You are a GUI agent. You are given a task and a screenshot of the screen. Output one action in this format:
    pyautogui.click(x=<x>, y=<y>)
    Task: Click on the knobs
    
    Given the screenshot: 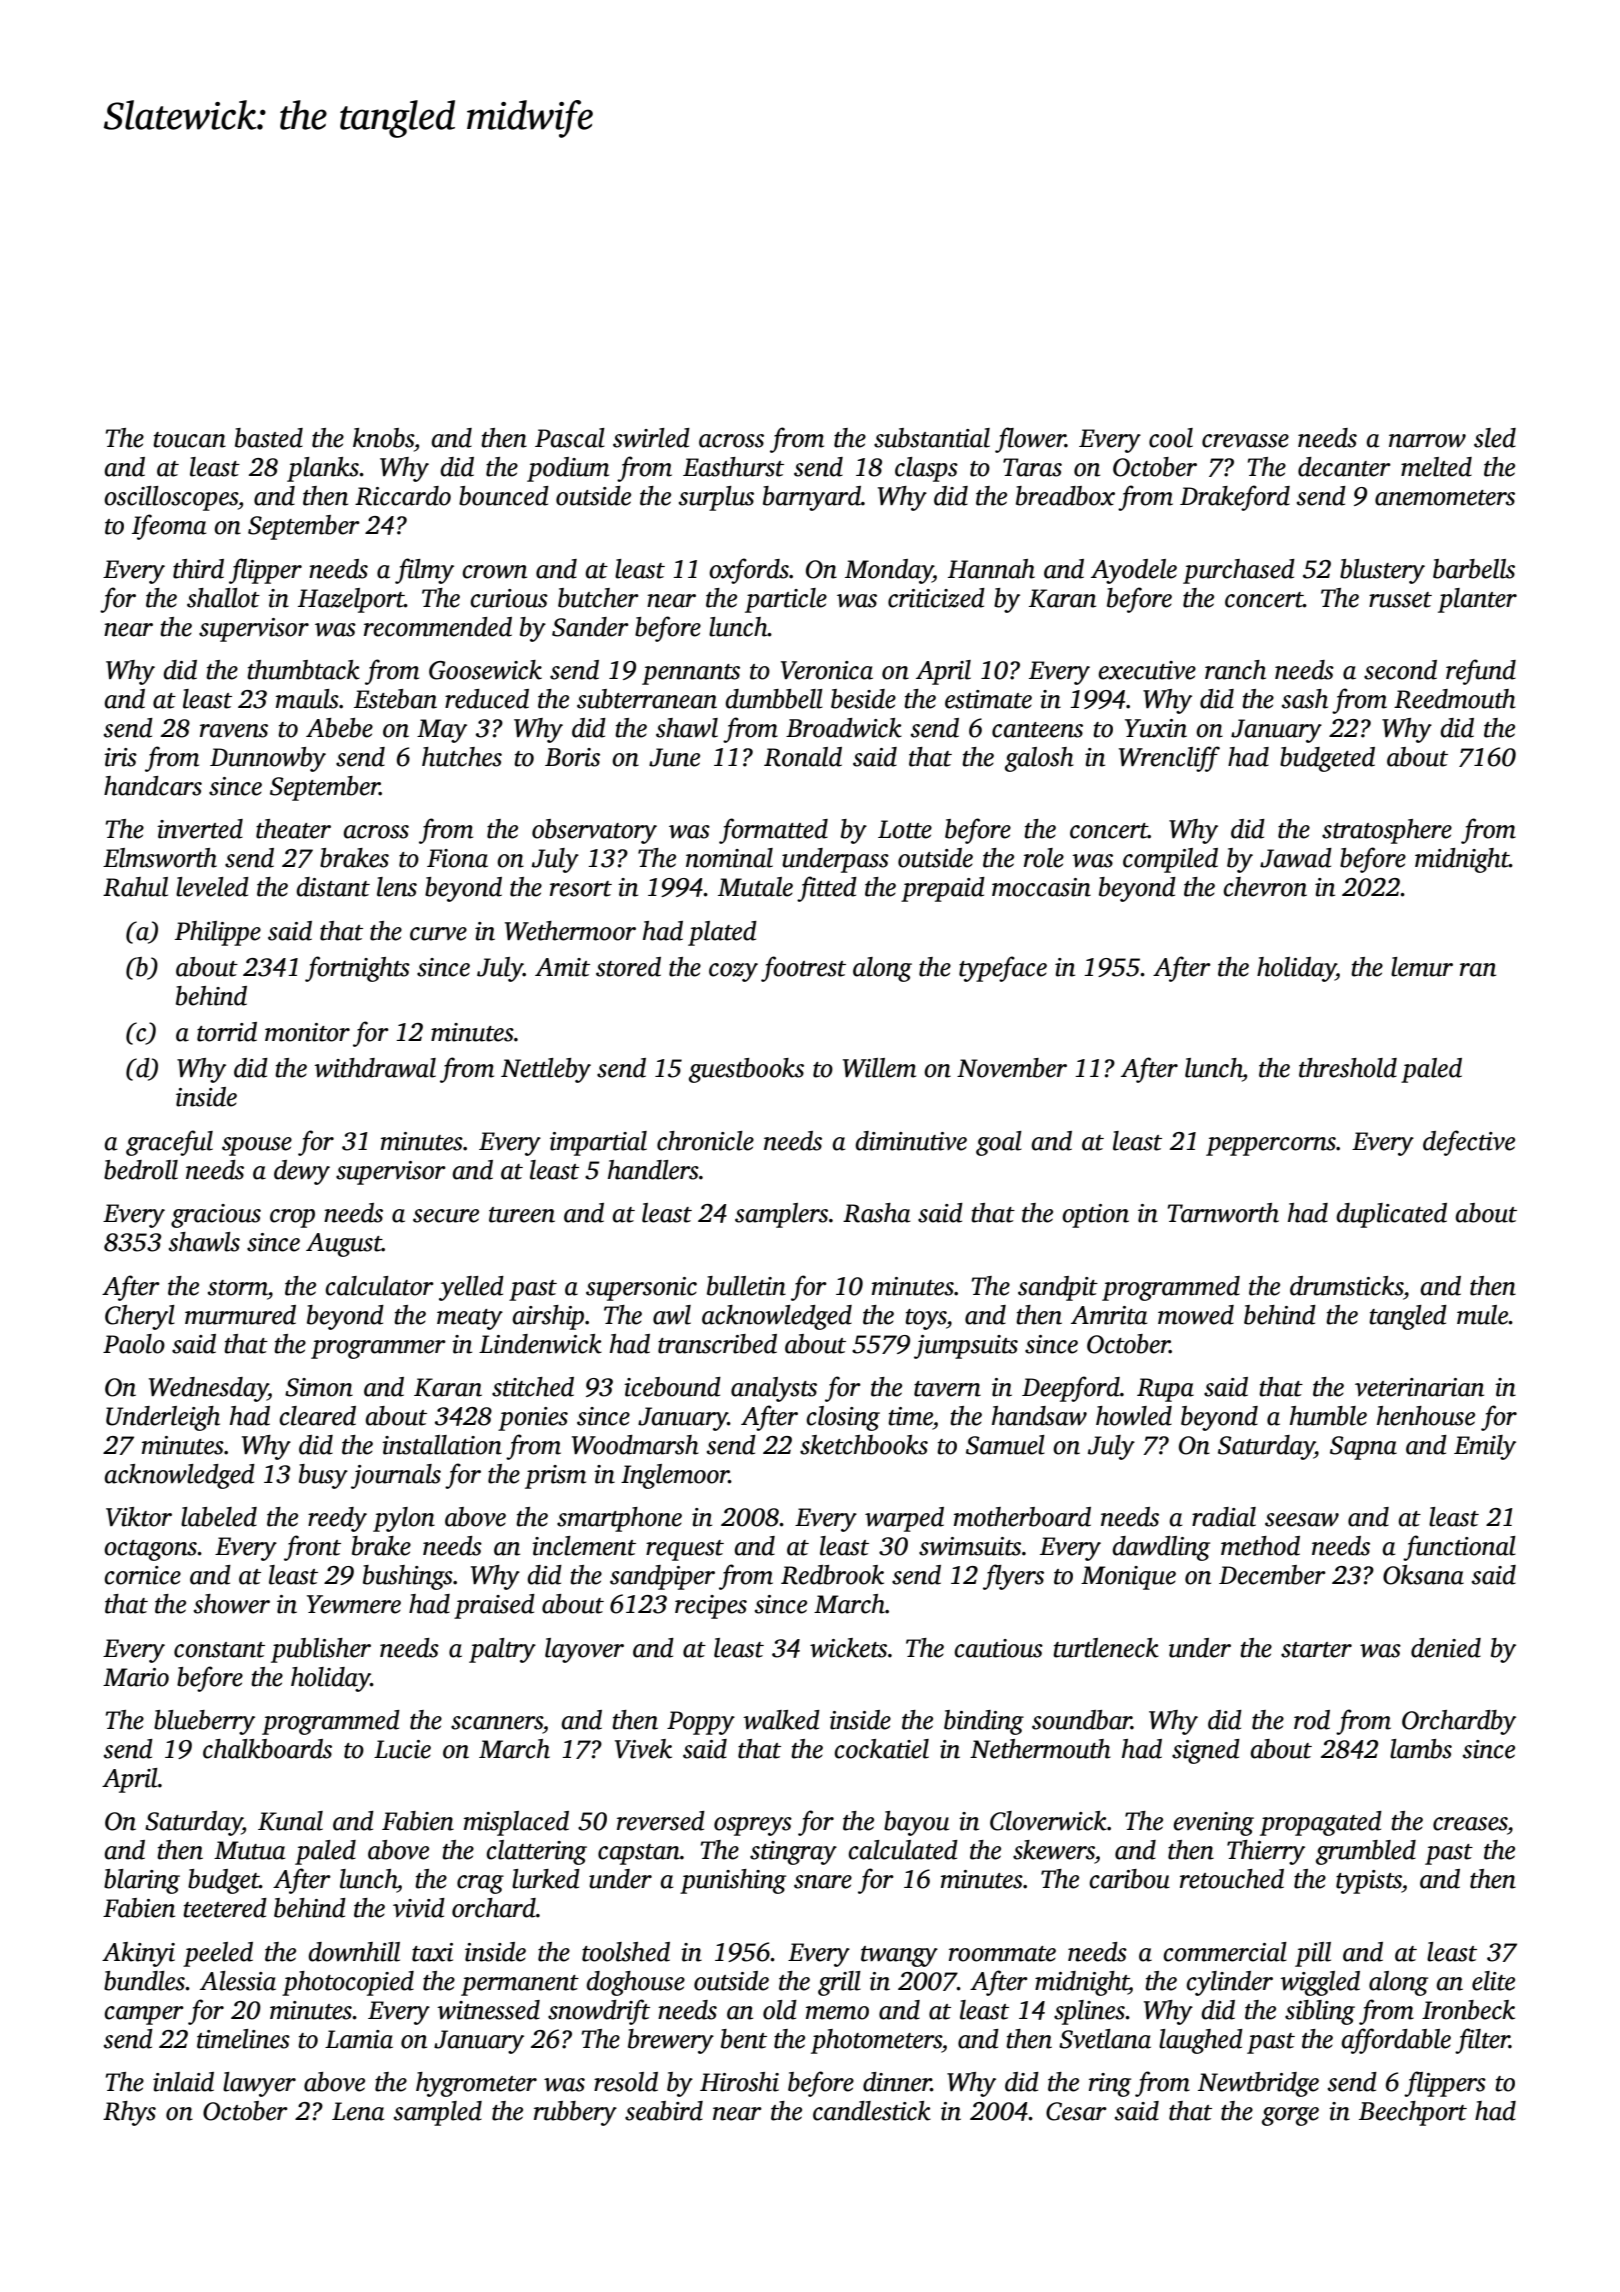 What is the action you would take?
    pyautogui.click(x=383, y=438)
